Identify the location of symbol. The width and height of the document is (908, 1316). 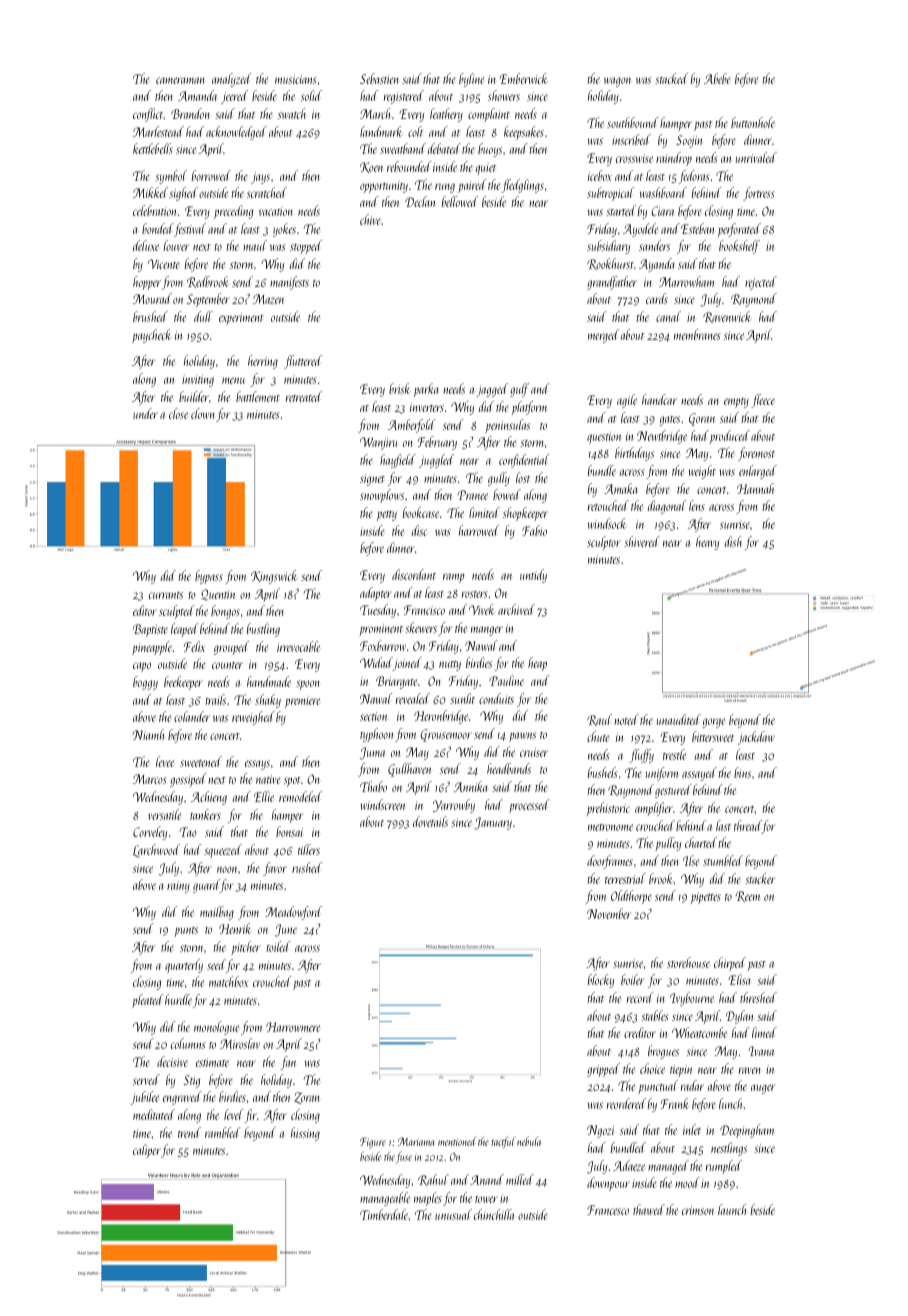
(171, 177).
